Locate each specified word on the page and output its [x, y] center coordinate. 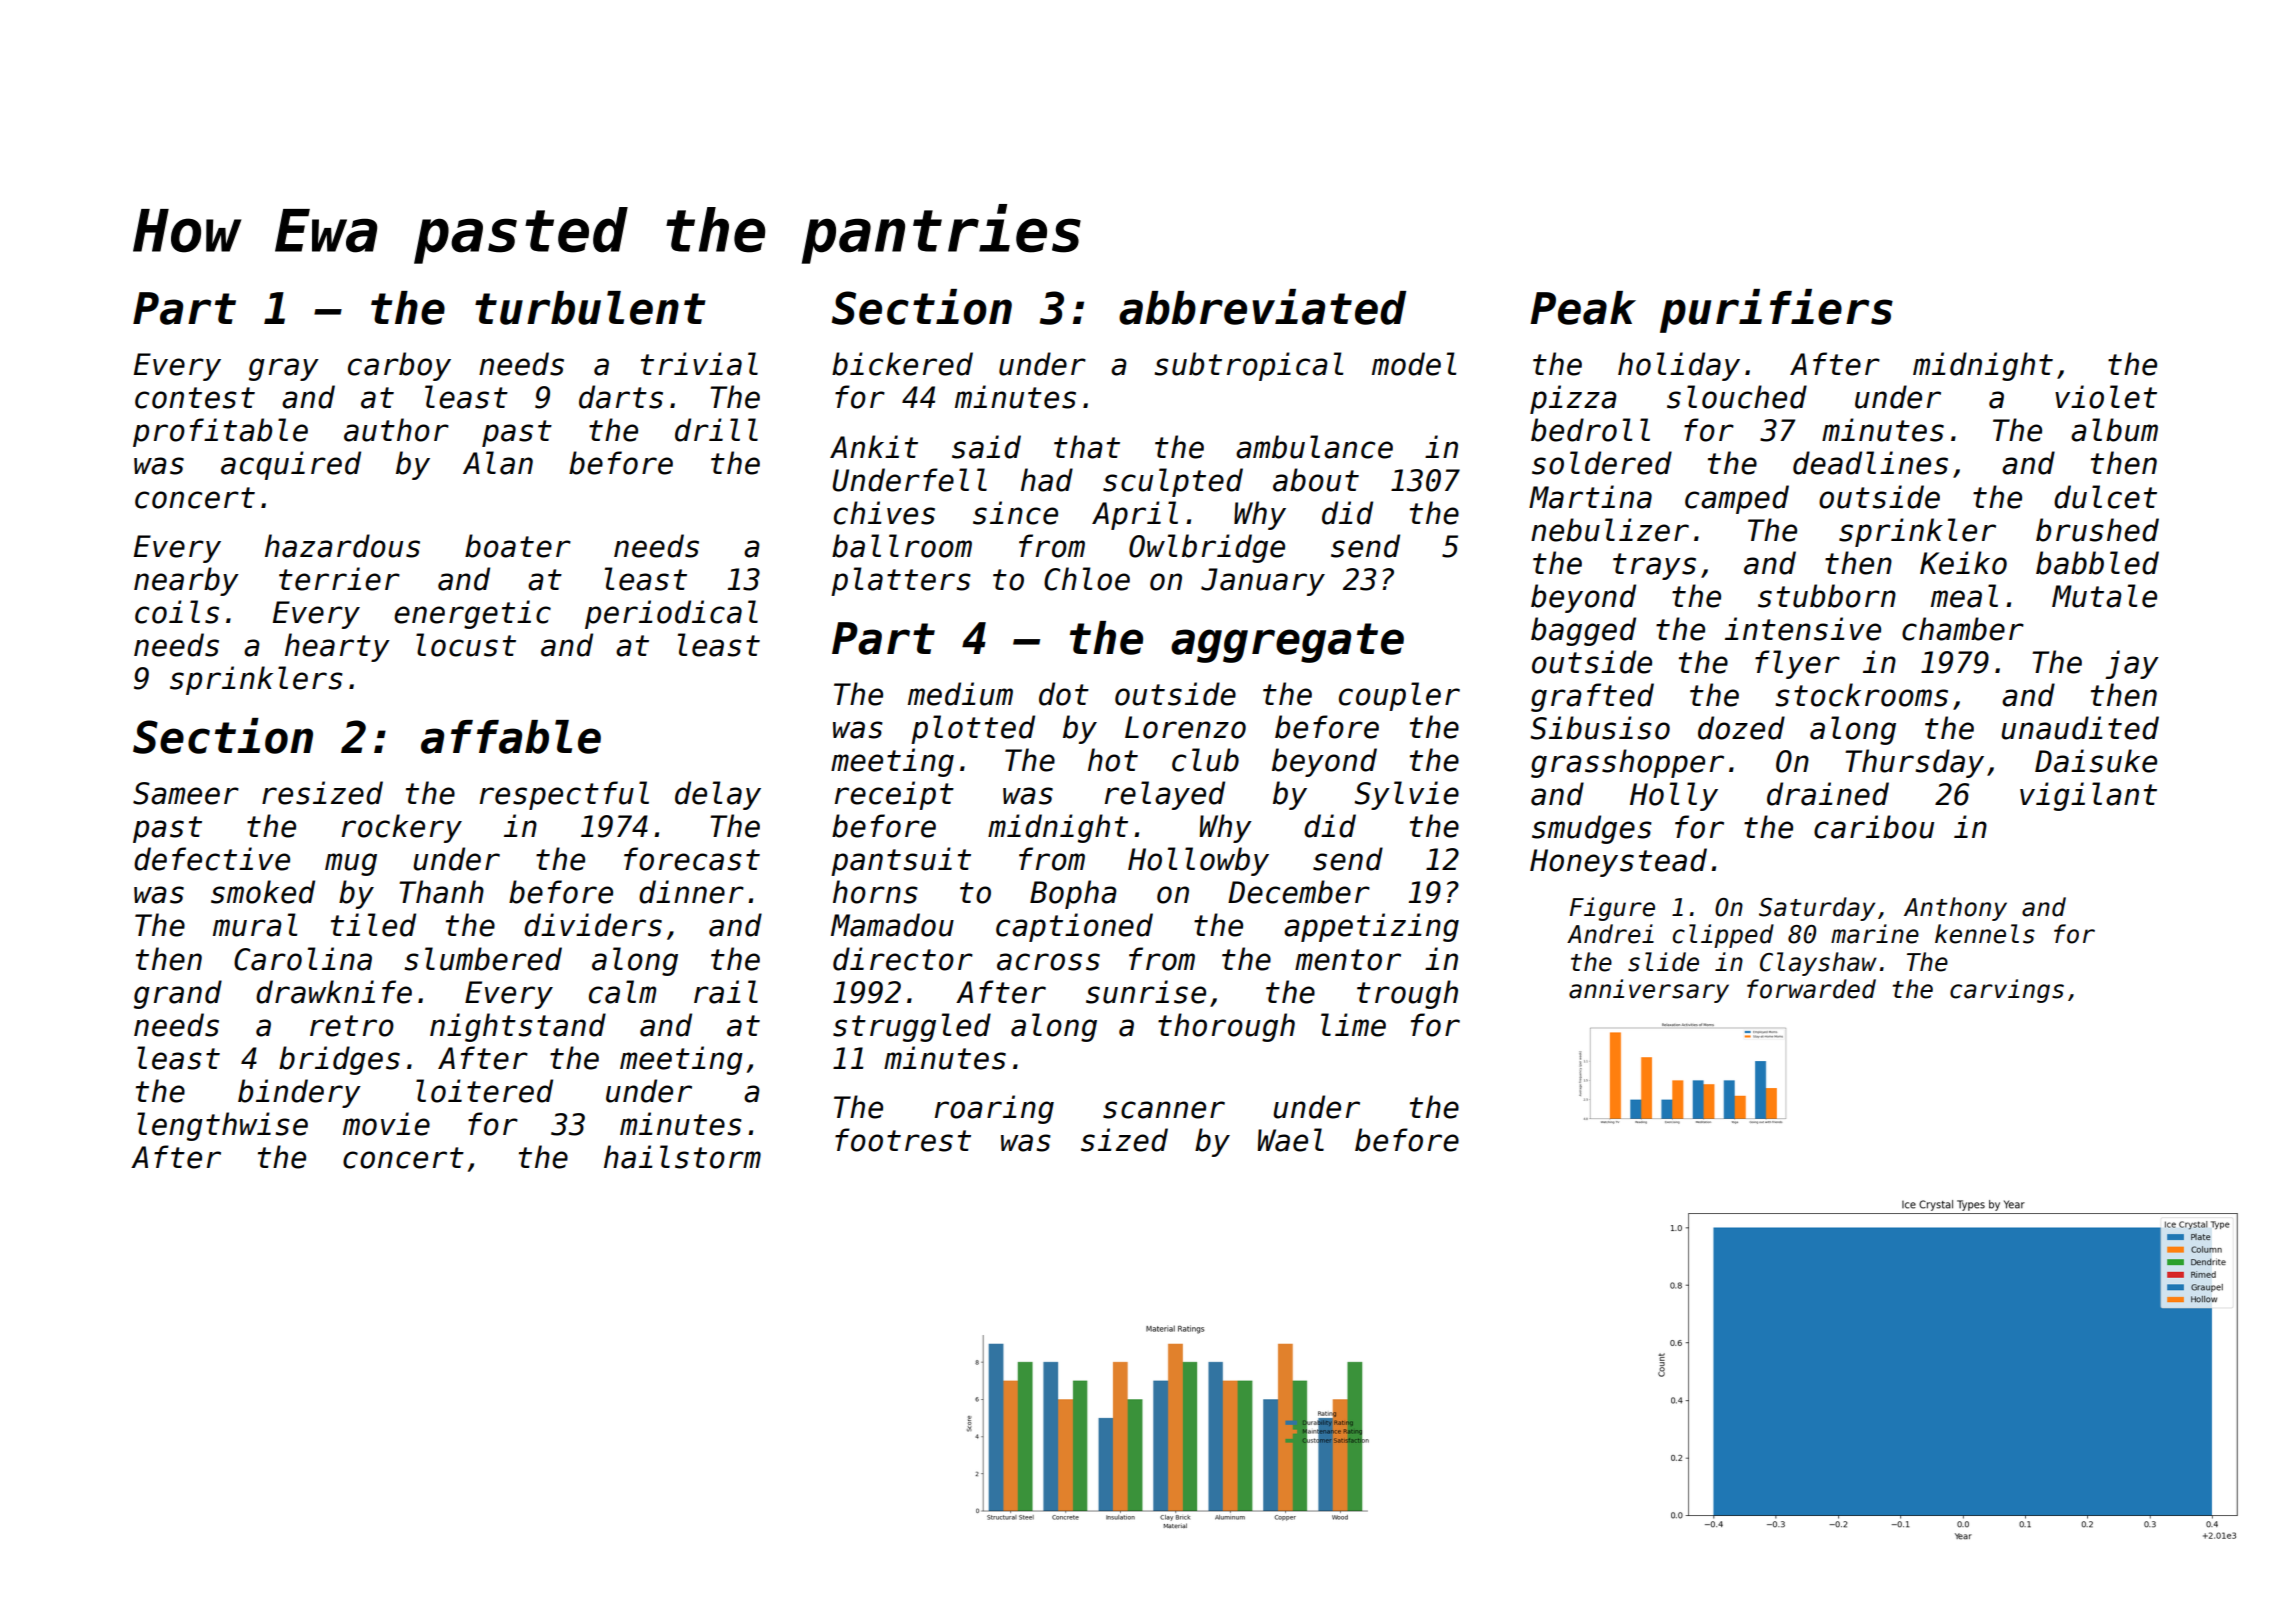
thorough [1226, 1027]
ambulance [1314, 447]
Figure [1612, 909]
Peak [1583, 308]
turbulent [590, 308]
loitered [484, 1091]
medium [960, 694]
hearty [337, 647]
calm [622, 992]
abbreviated [1262, 307]
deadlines [1870, 463]
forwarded [1811, 989]
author [396, 430]
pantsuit [901, 861]
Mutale [2104, 596]
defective [212, 859]
